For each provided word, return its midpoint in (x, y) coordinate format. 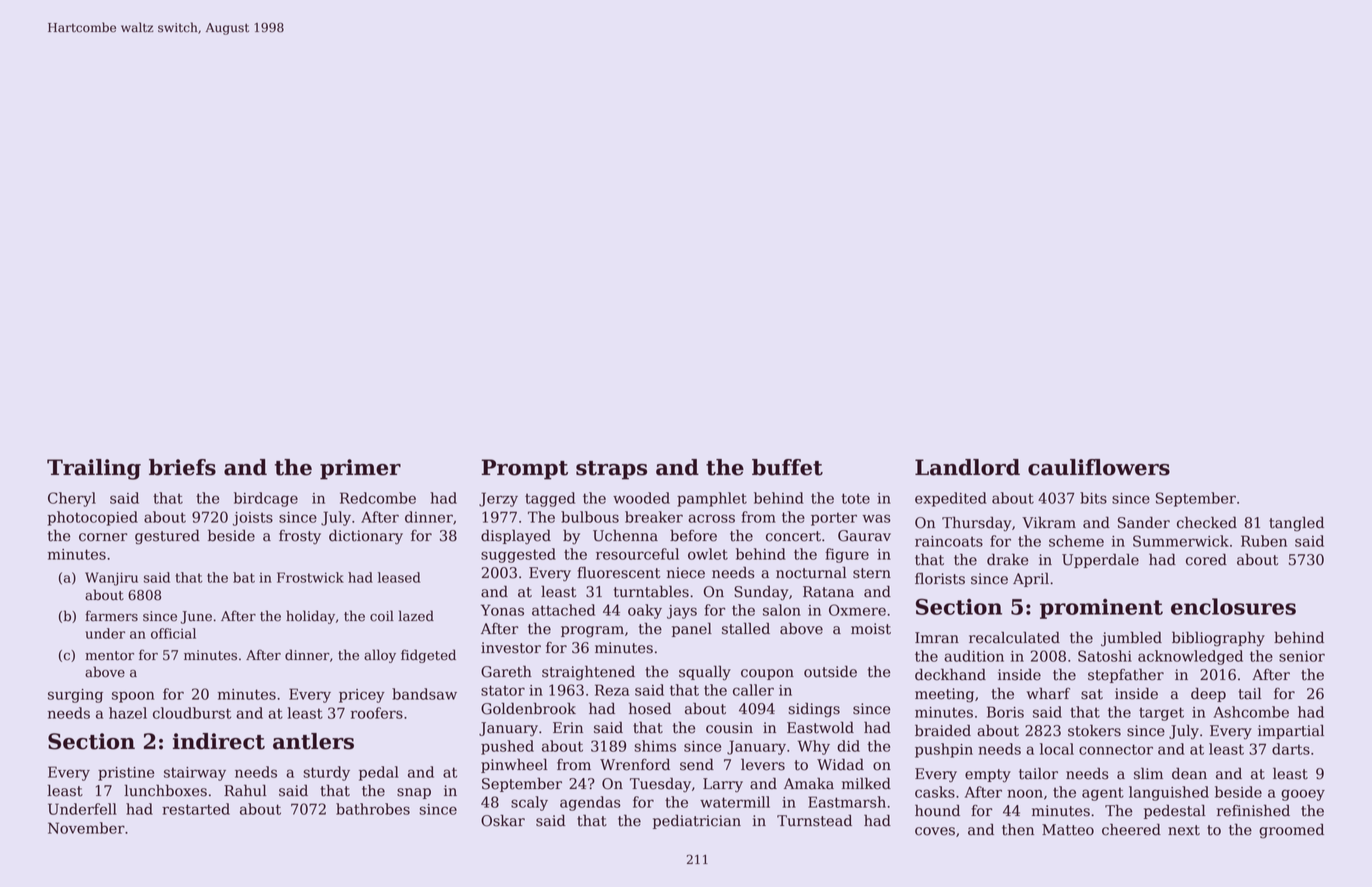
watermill (735, 802)
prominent (1101, 609)
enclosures (1233, 606)
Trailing (94, 469)
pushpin (944, 750)
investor (511, 648)
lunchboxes (165, 790)
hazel (128, 713)
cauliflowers (1099, 467)
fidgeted (428, 656)
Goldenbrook (528, 708)
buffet (787, 467)
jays (682, 612)
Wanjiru (111, 579)
